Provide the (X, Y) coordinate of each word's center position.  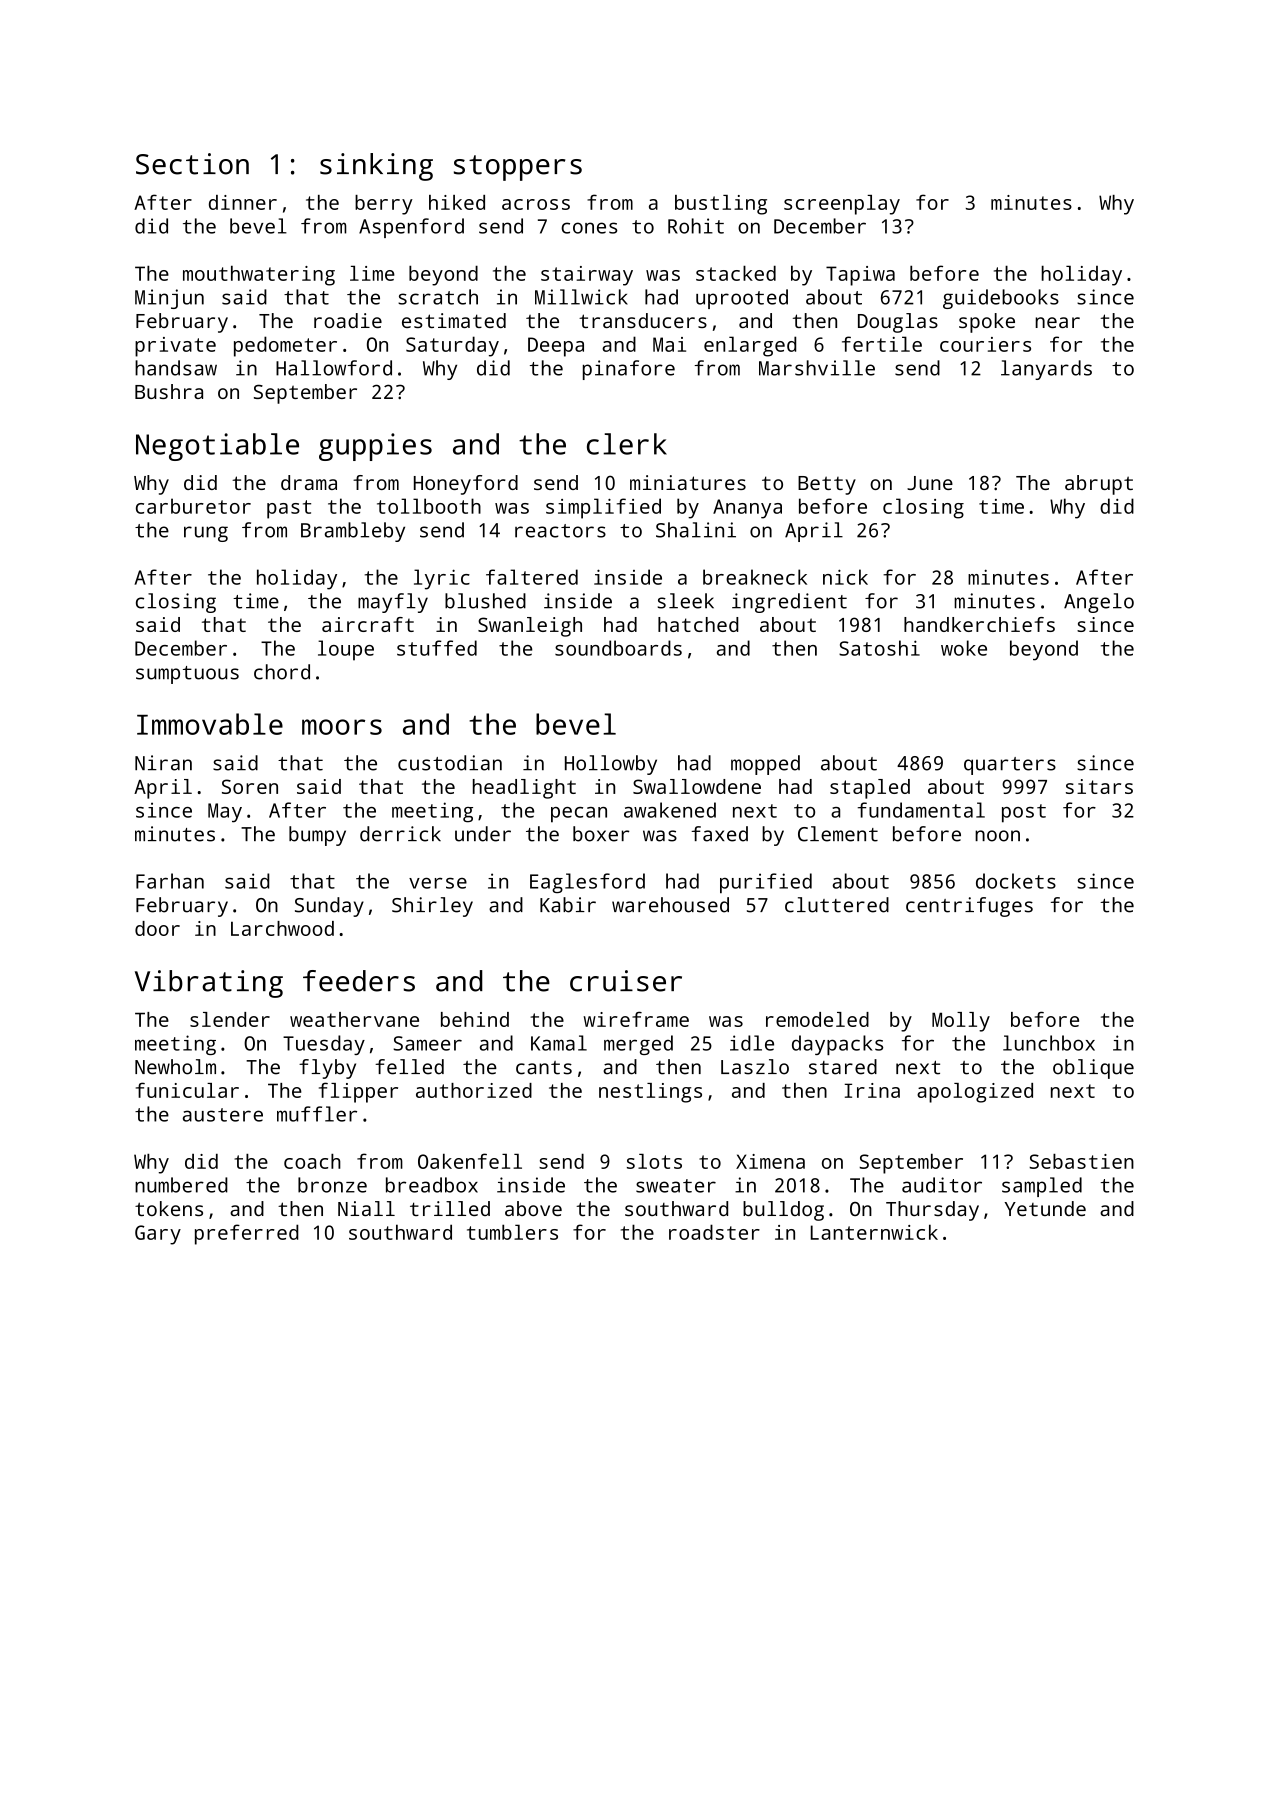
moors (342, 727)
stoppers (518, 168)
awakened (670, 810)
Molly (961, 1022)
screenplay (842, 205)
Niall (366, 1208)
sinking (376, 167)
